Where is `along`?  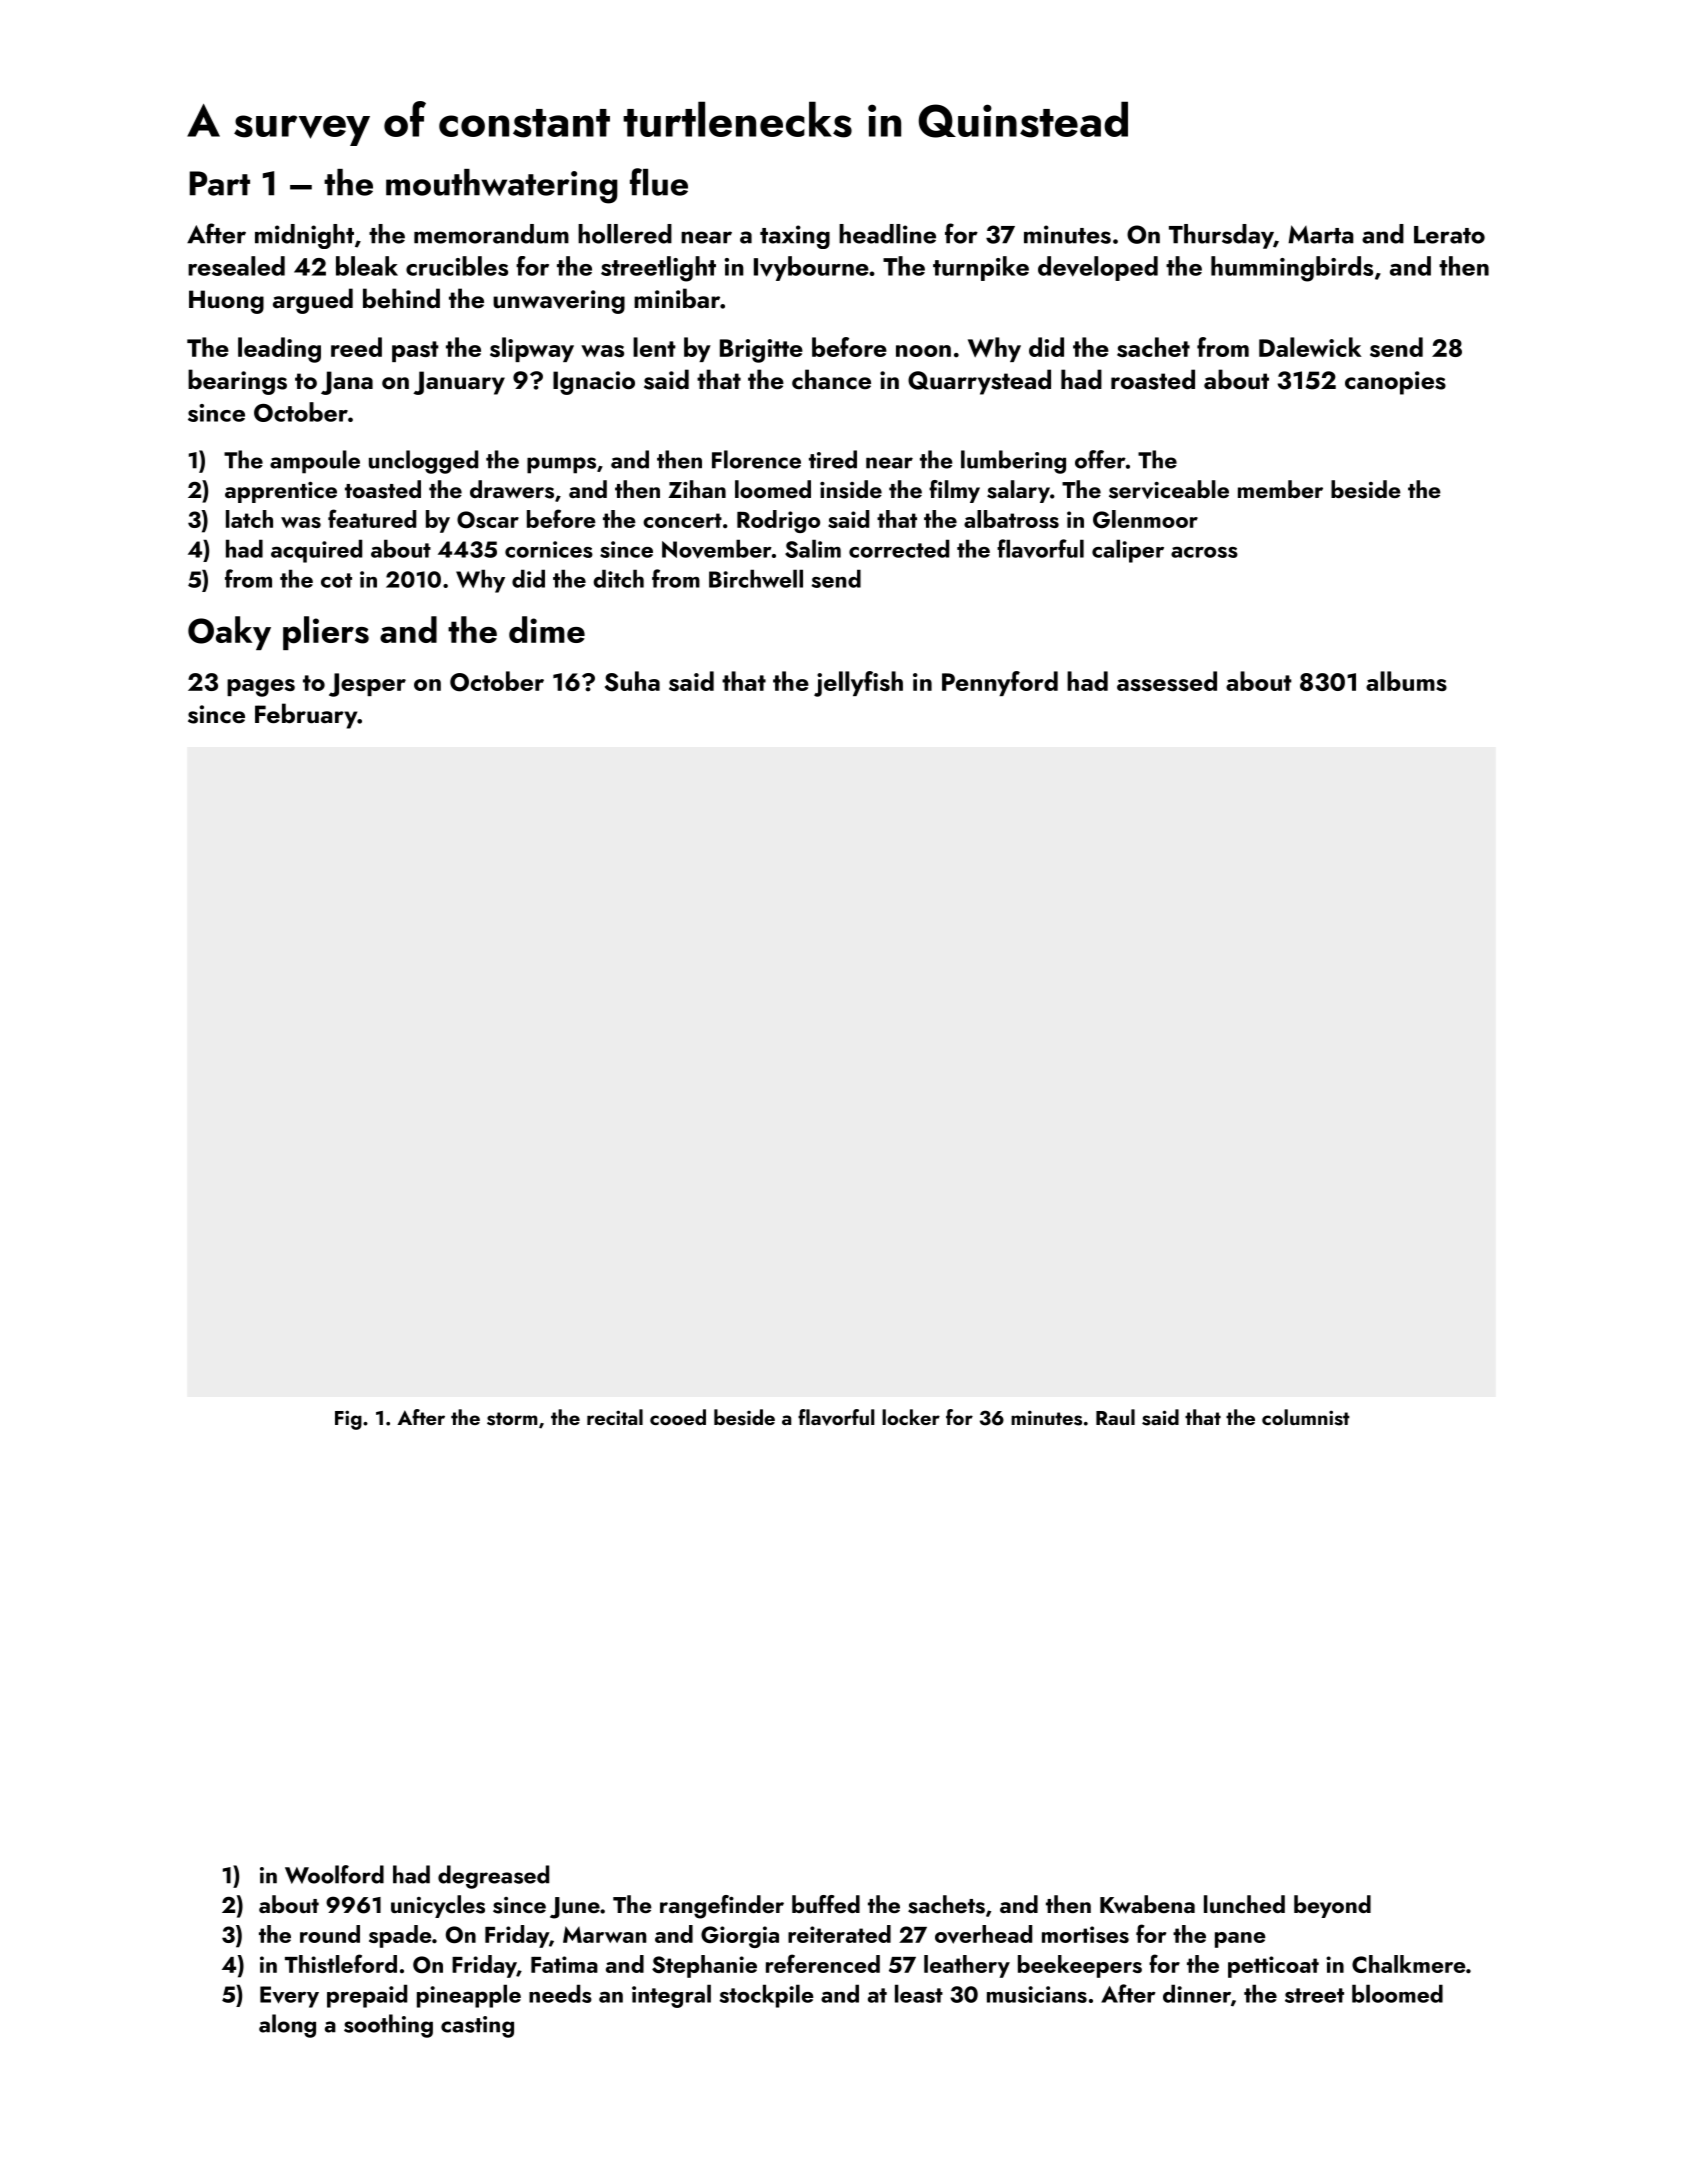 along is located at coordinates (287, 2026).
